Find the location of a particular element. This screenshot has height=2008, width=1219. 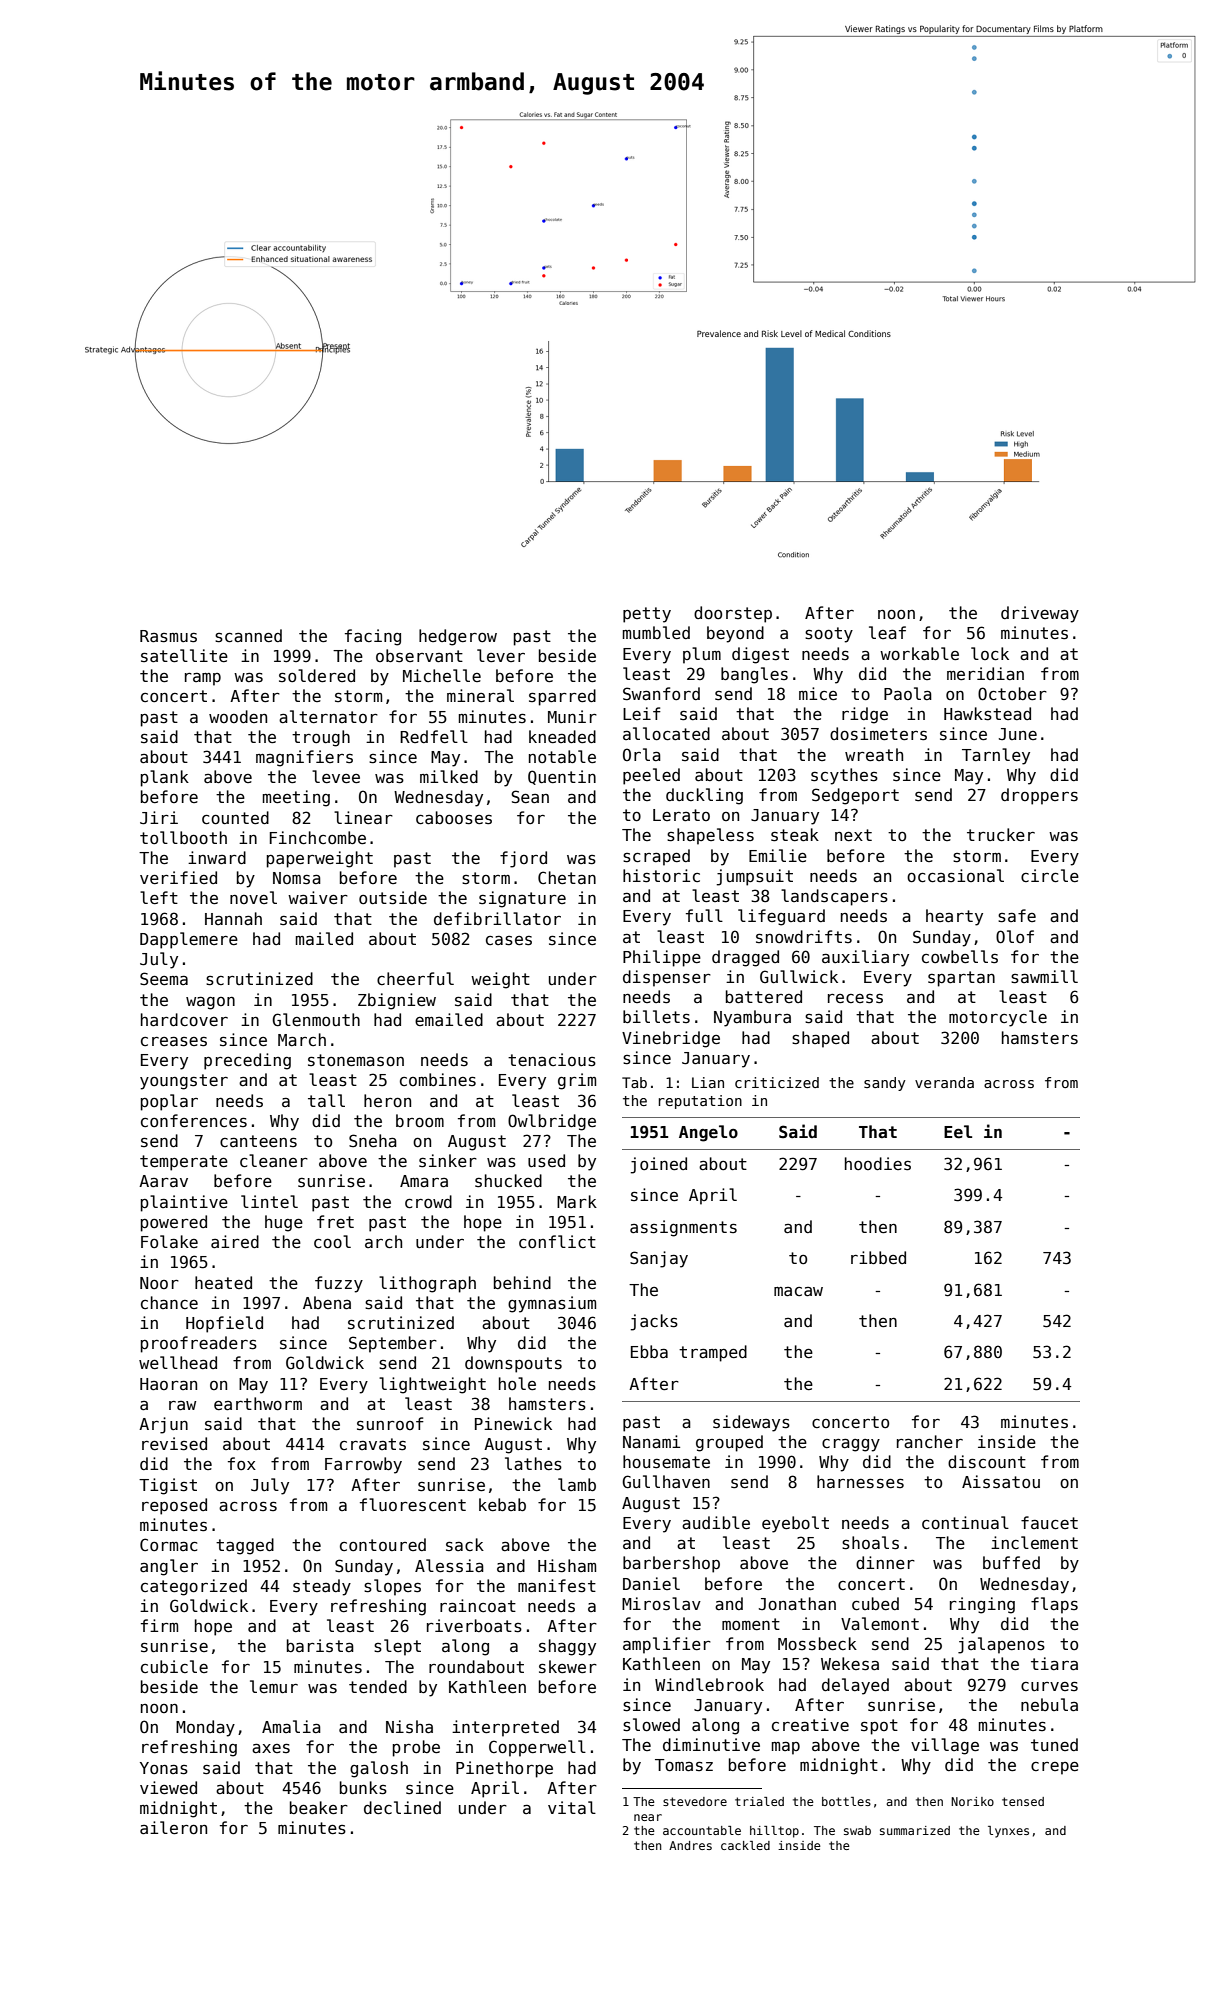

creases is located at coordinates (174, 1042).
